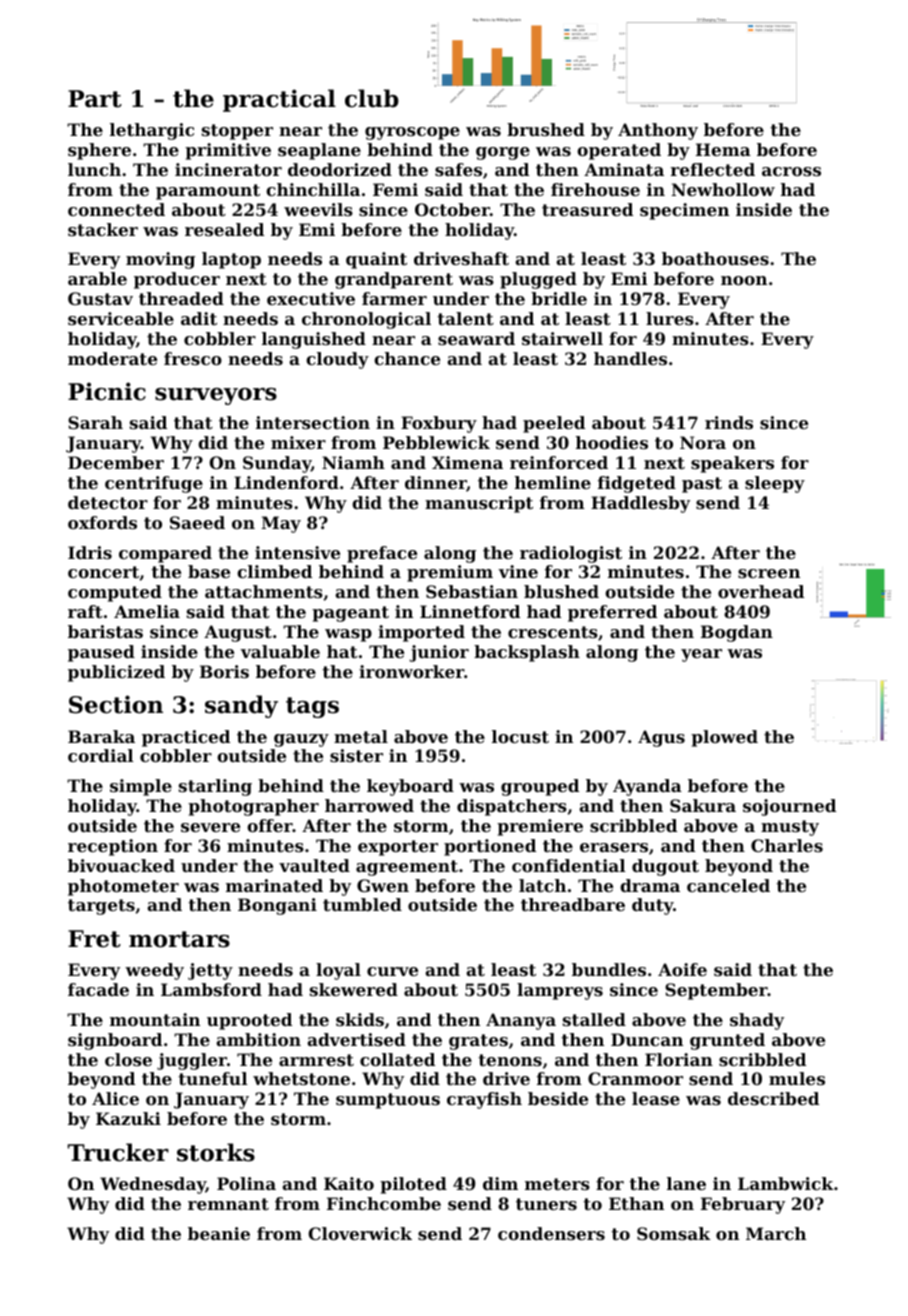 This page has width=908, height=1316. Describe the element at coordinates (101, 755) in the page. I see `cordial` at that location.
